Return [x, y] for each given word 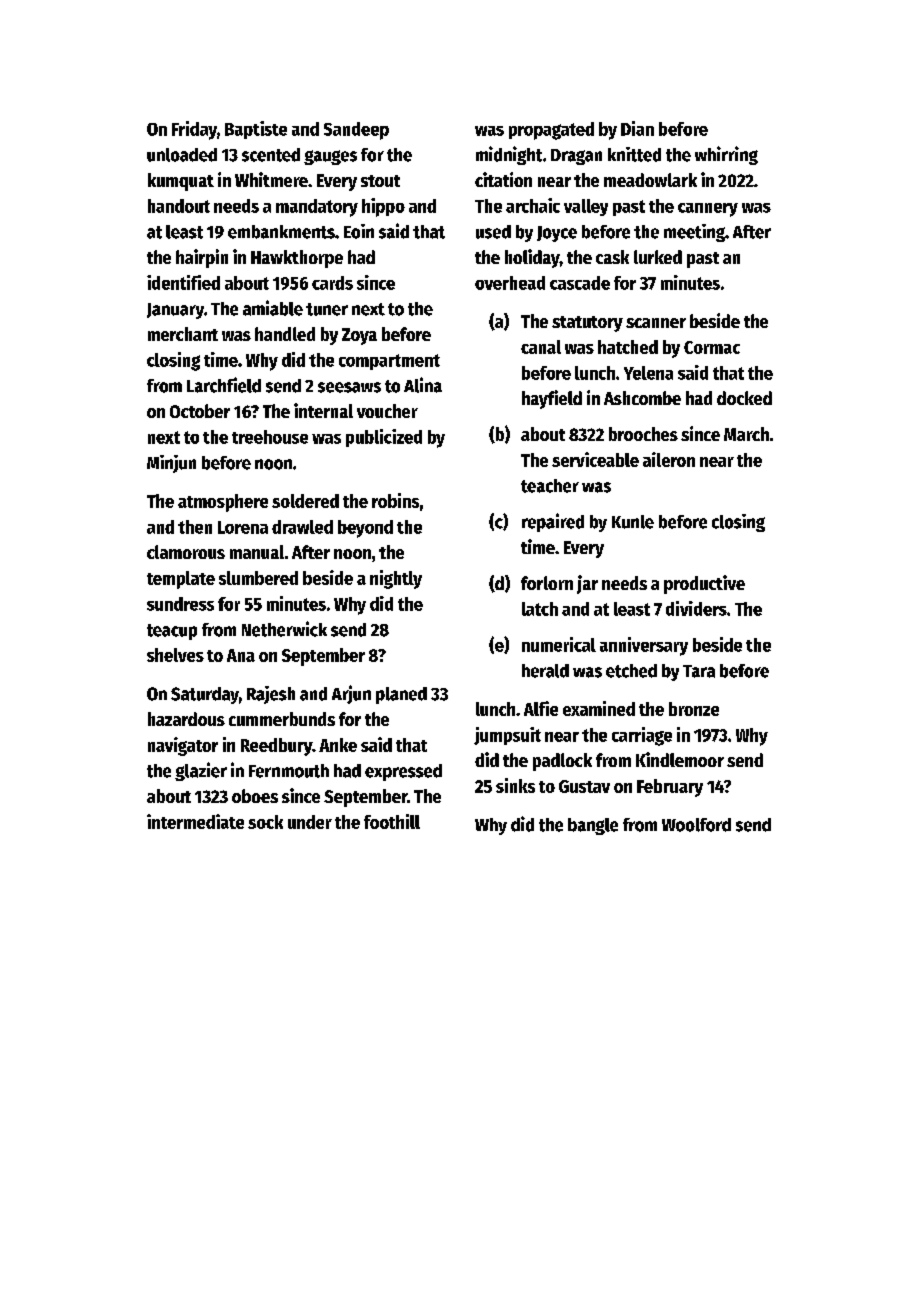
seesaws [349, 387]
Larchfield [224, 385]
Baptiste [256, 130]
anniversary [644, 646]
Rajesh [271, 695]
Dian [637, 128]
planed [401, 695]
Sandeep [356, 131]
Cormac [712, 347]
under [310, 822]
